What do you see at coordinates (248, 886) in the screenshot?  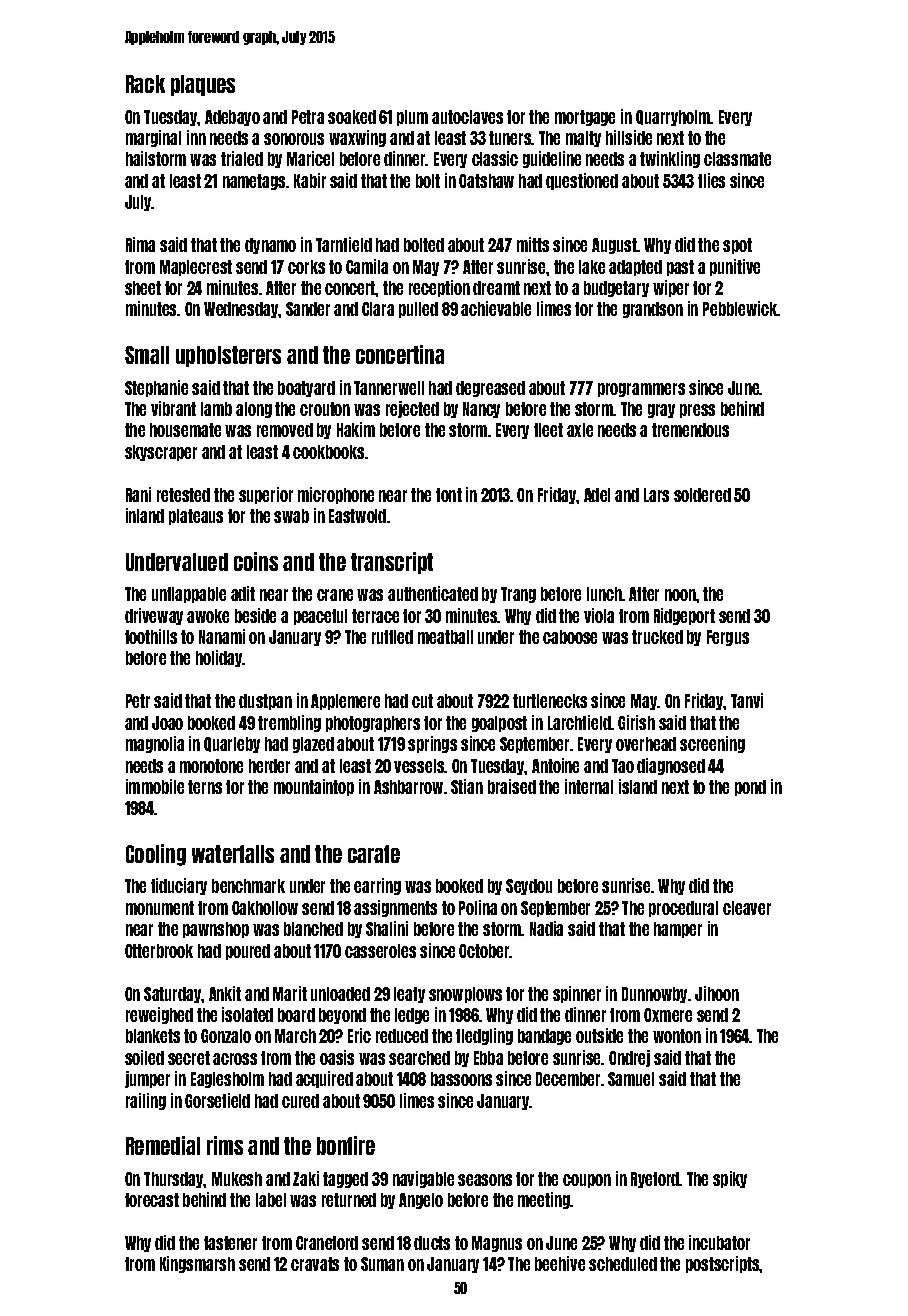 I see `benchmark` at bounding box center [248, 886].
